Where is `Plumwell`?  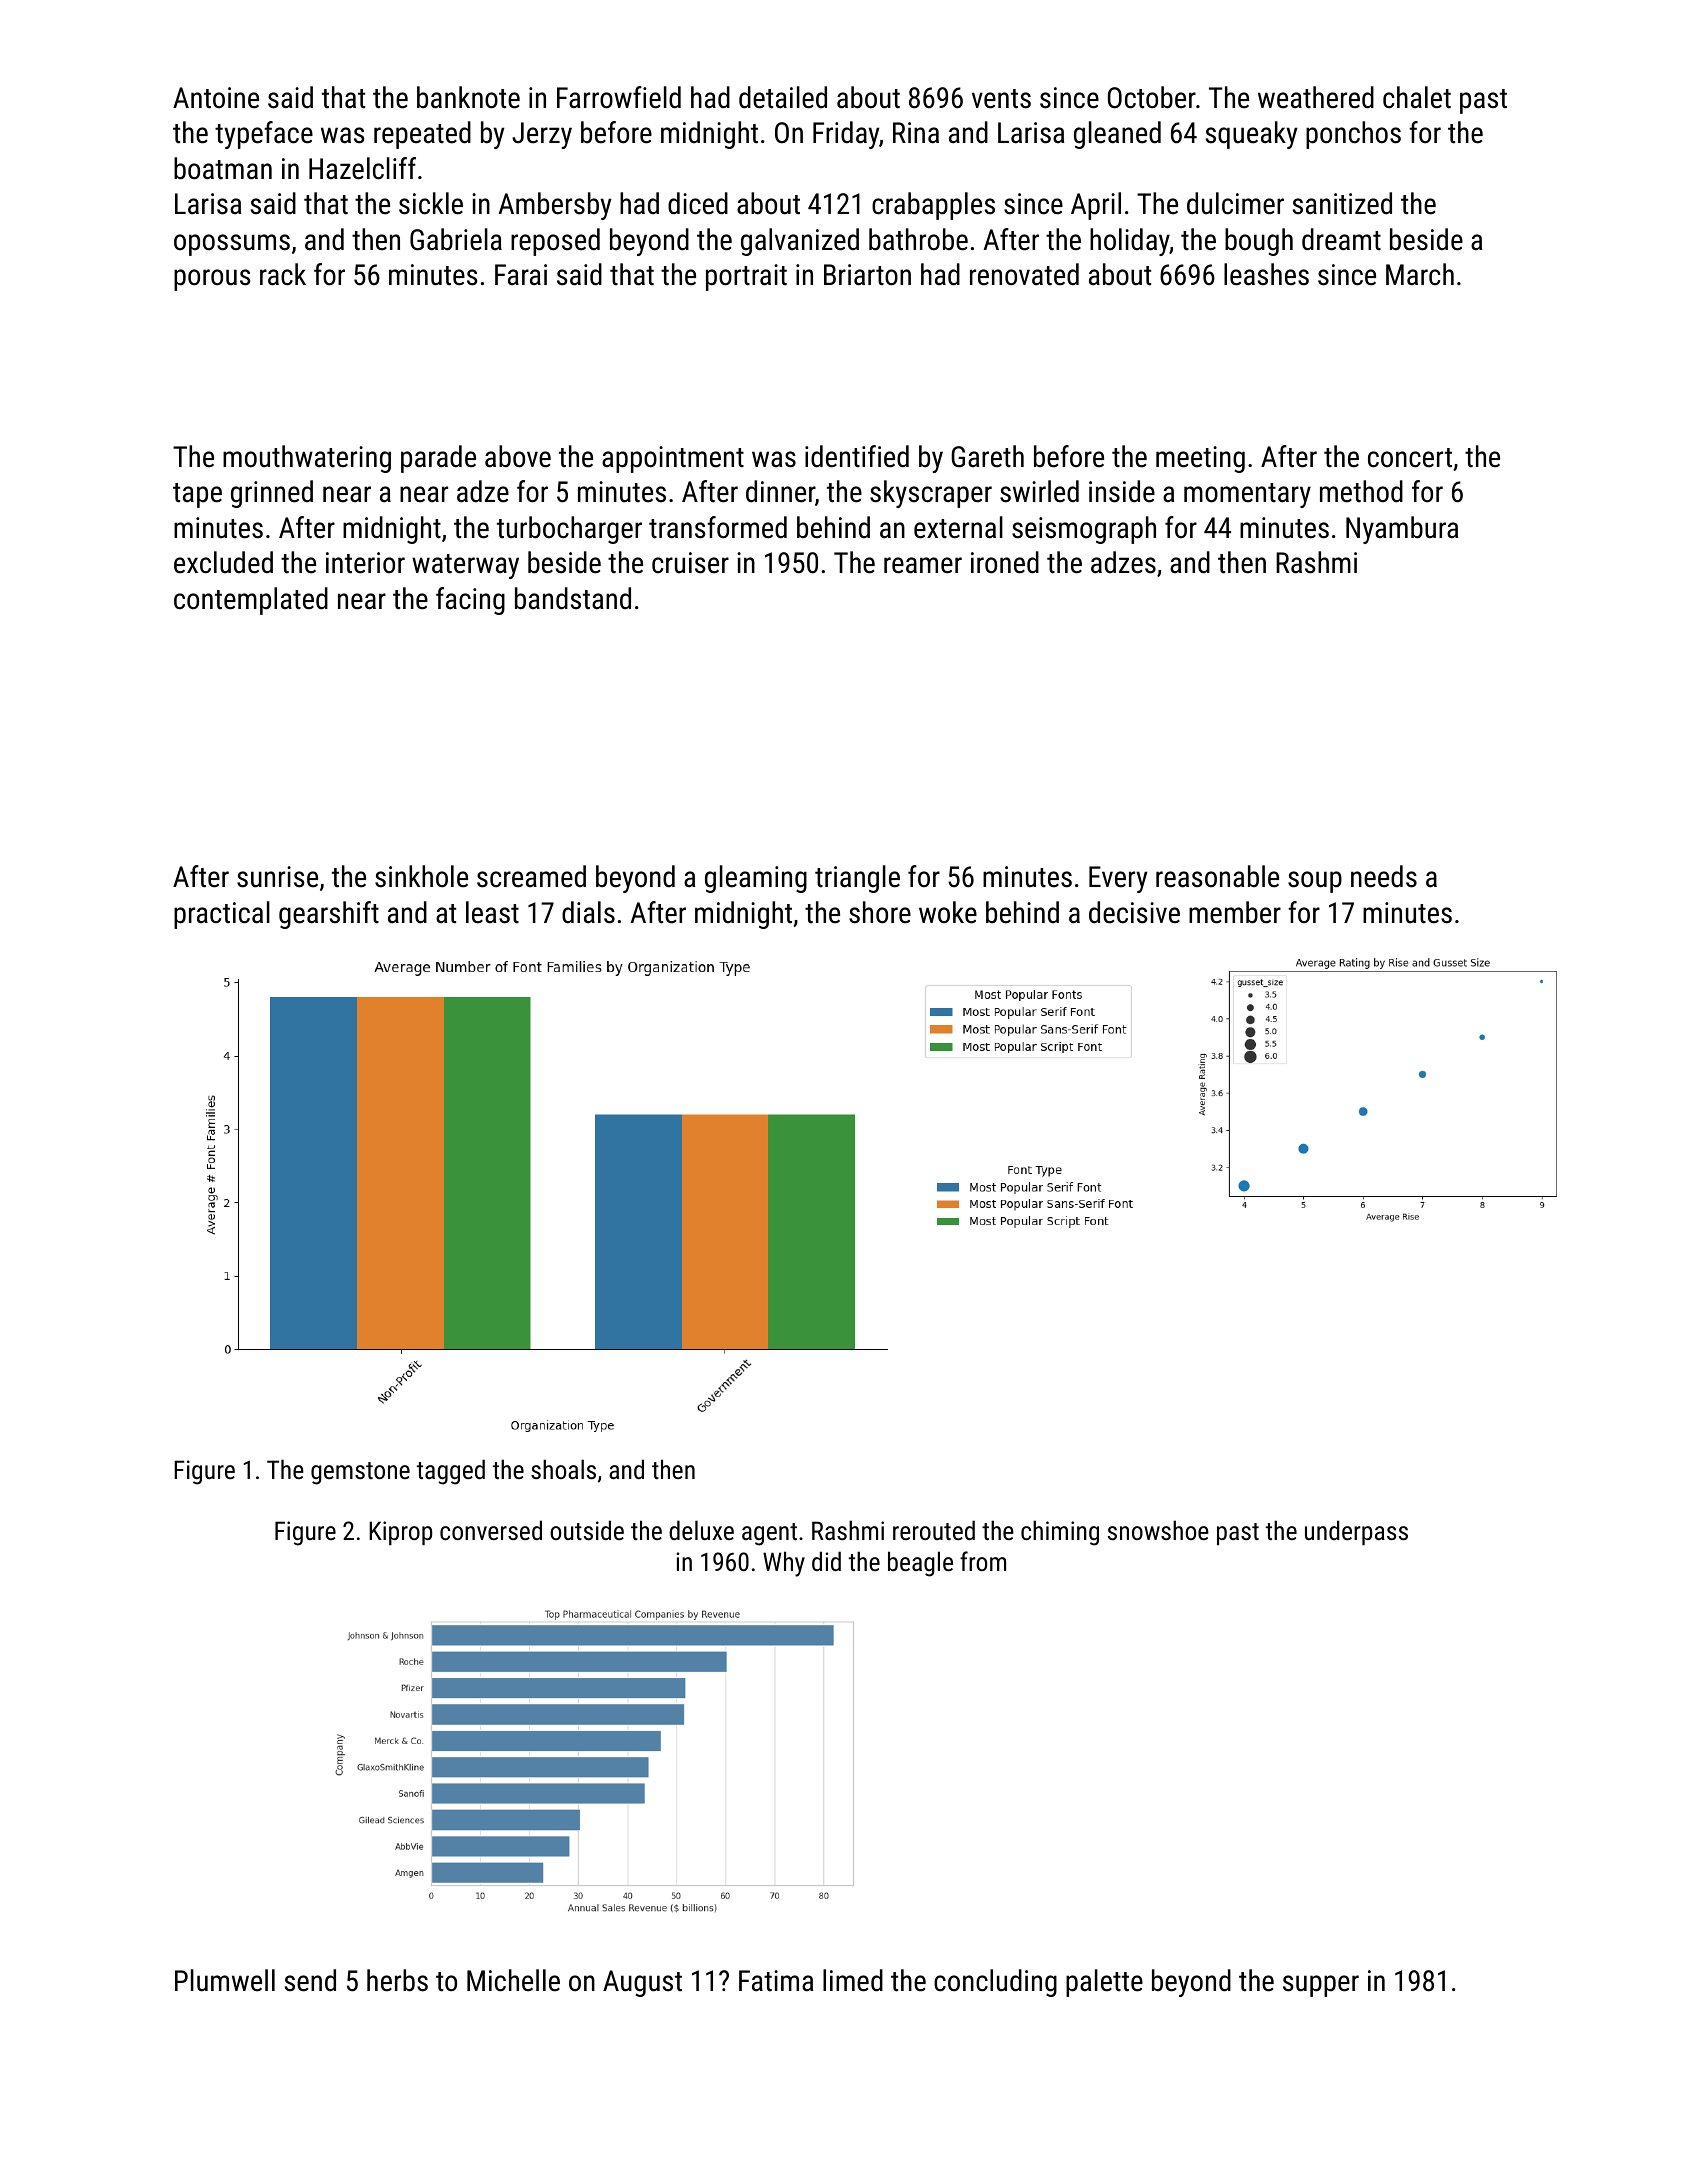
Plumwell is located at coordinates (225, 1980).
